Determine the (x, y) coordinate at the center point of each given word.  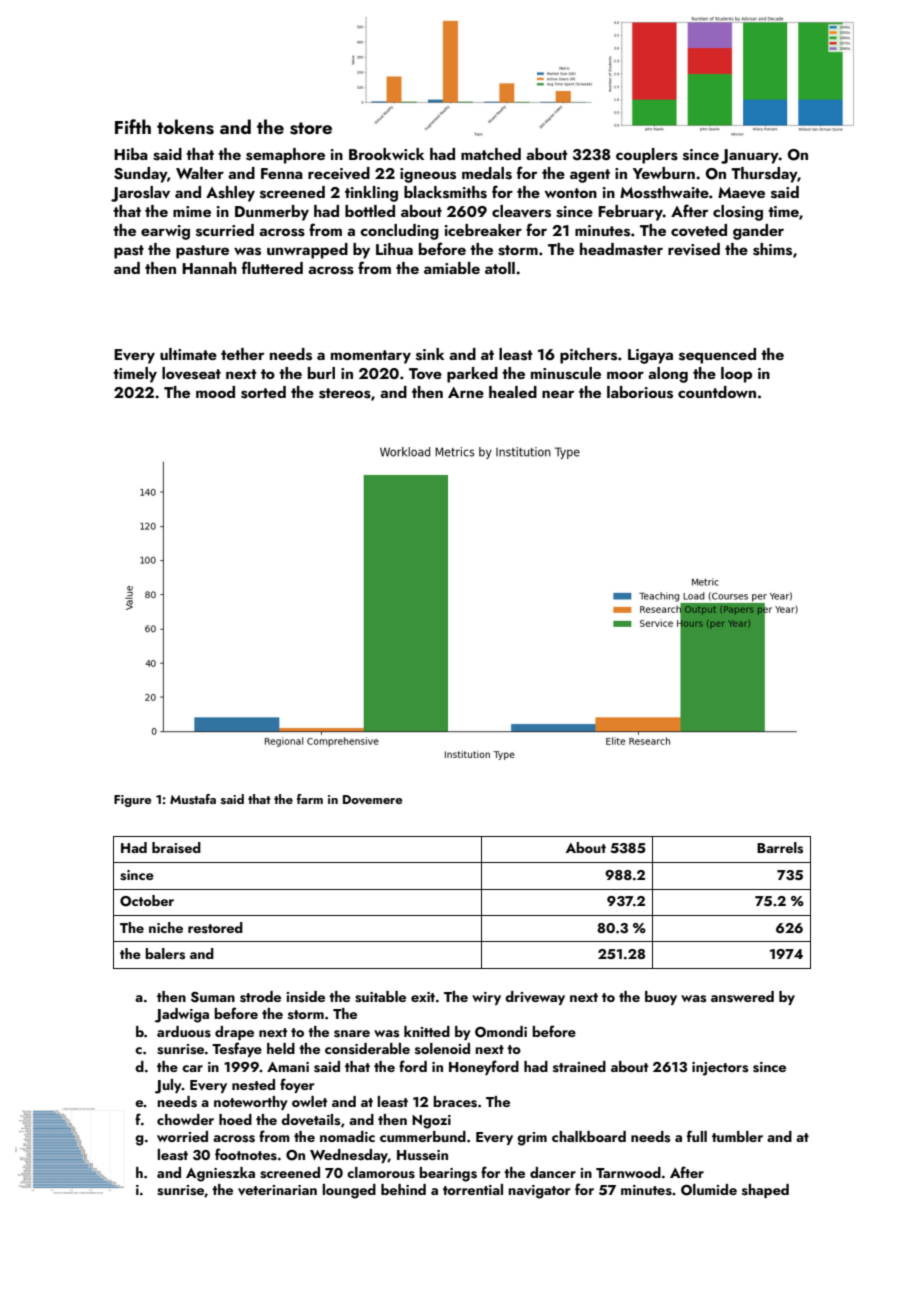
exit (423, 997)
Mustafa (193, 799)
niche (166, 927)
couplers (647, 156)
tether (242, 354)
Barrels (780, 848)
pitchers (588, 356)
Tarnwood (628, 1172)
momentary (371, 357)
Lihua (394, 249)
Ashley (230, 194)
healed (513, 392)
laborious (640, 392)
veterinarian (277, 1190)
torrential (473, 1189)
